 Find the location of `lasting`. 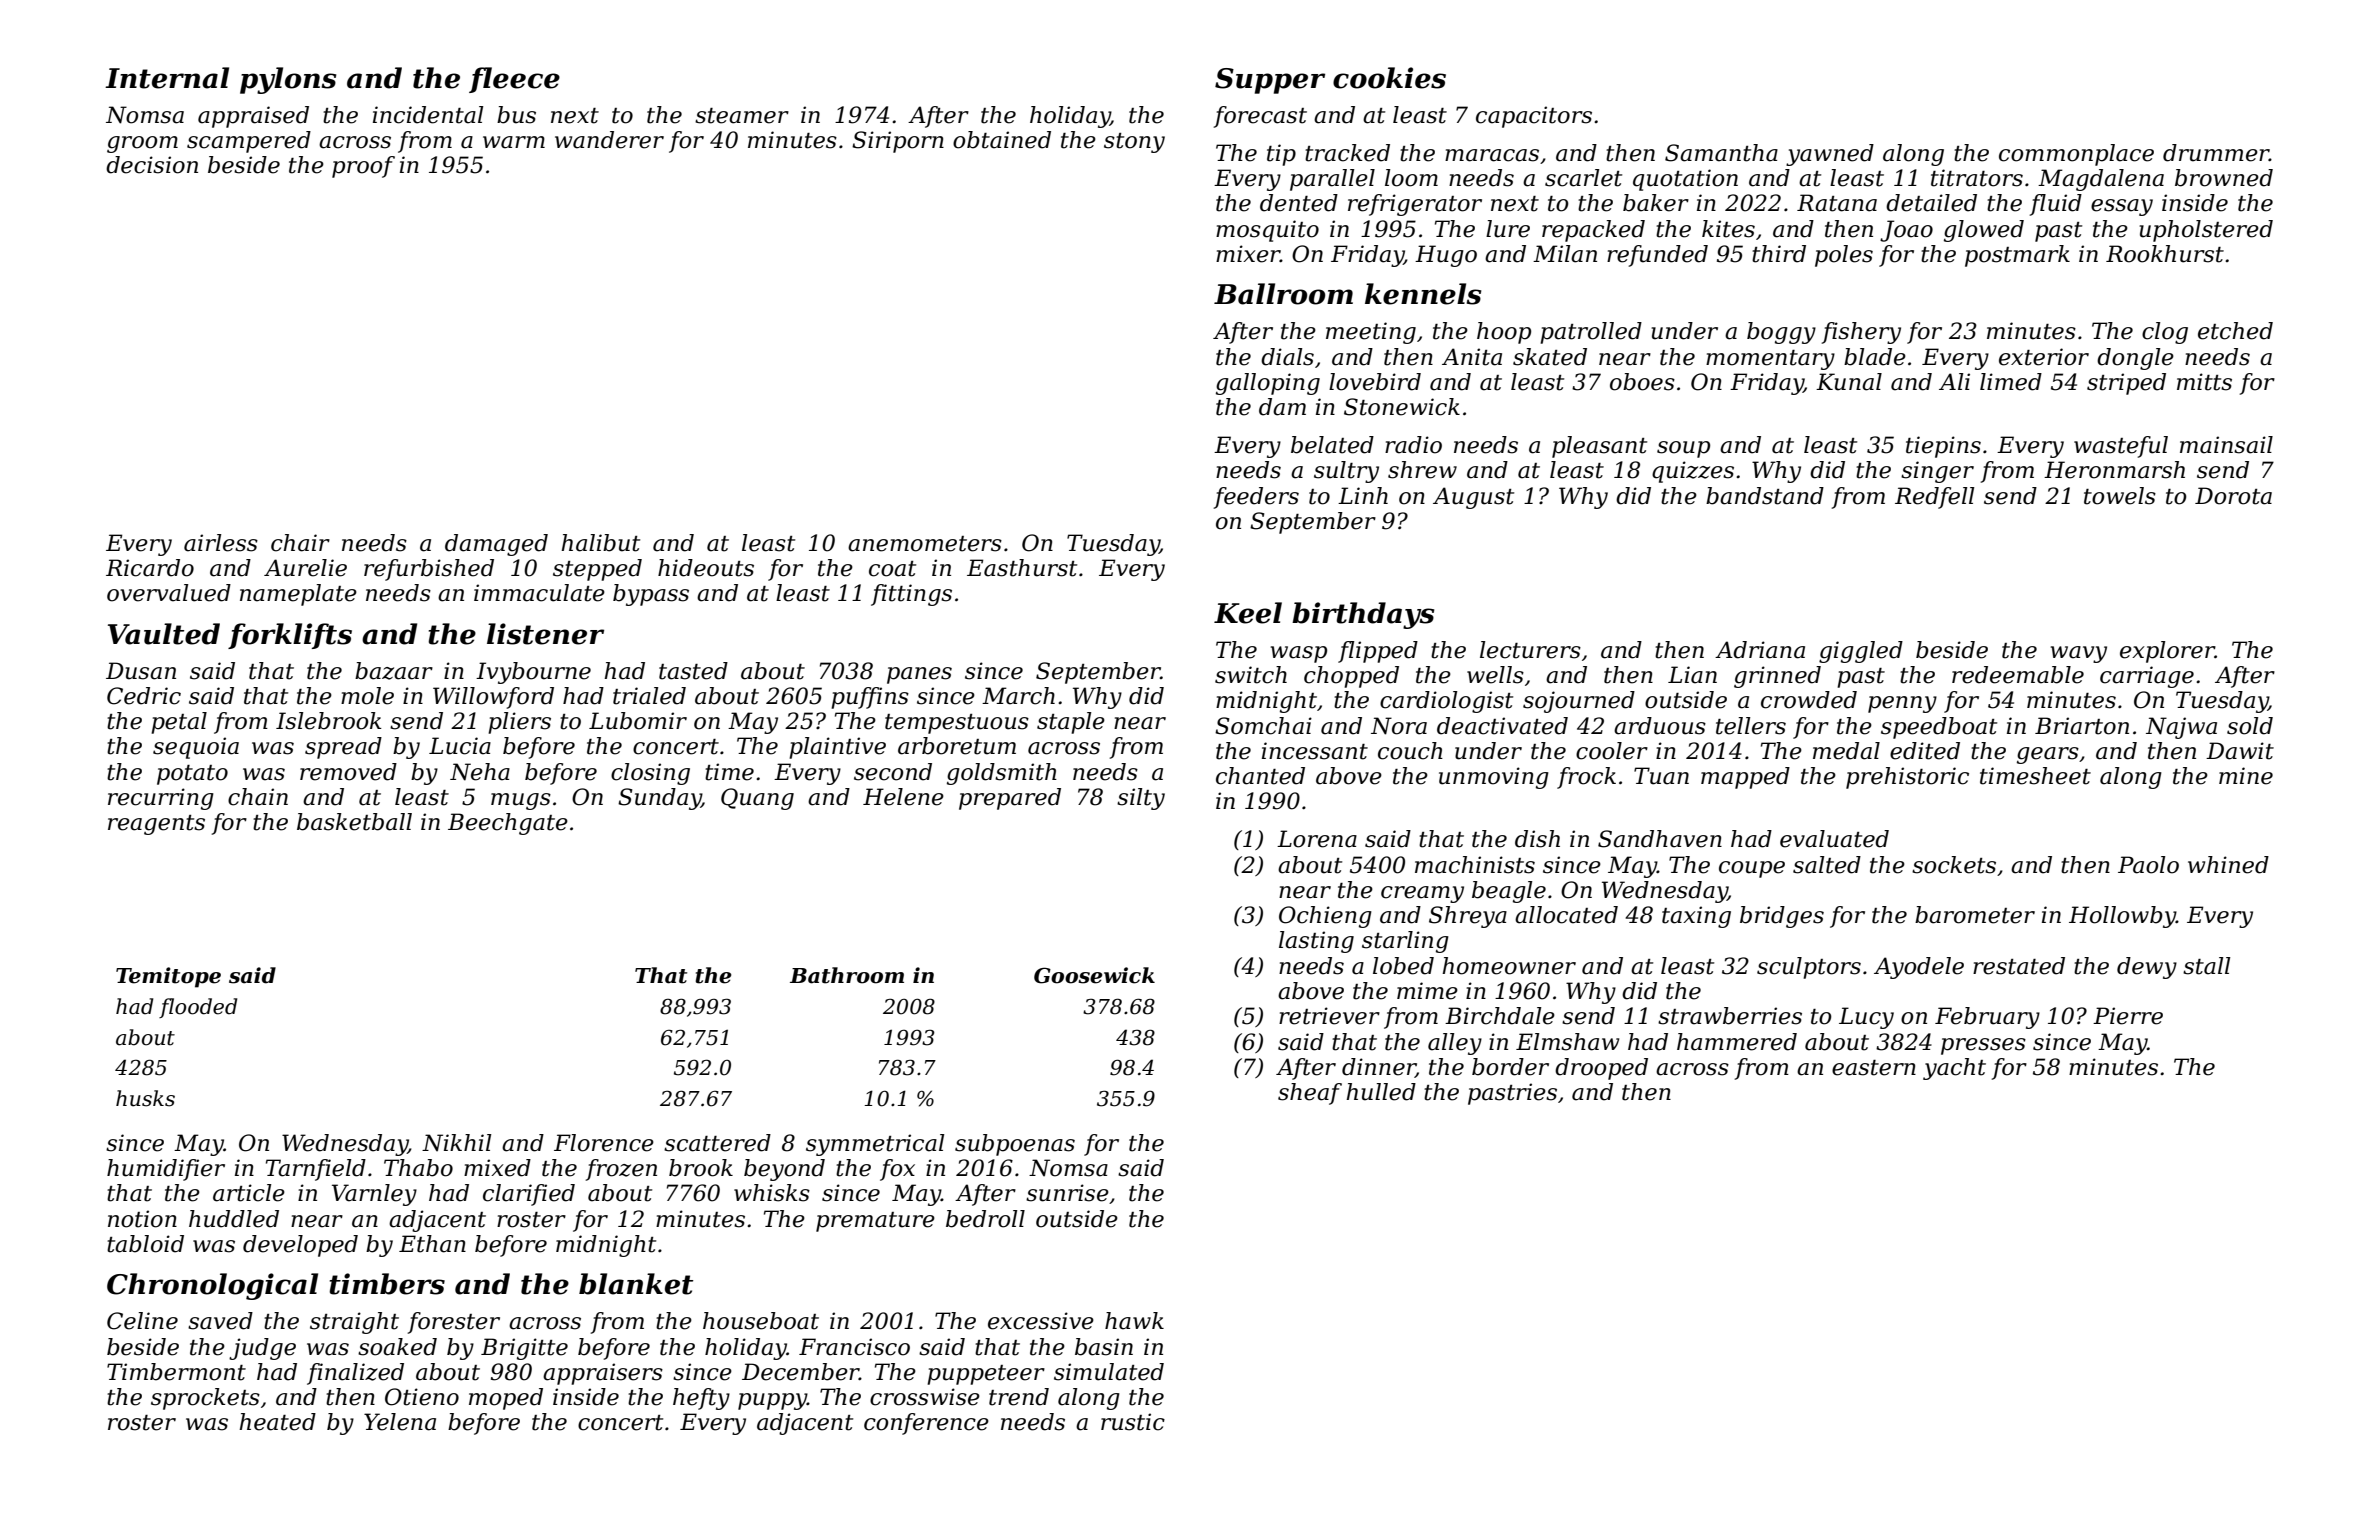

lasting is located at coordinates (1316, 942).
